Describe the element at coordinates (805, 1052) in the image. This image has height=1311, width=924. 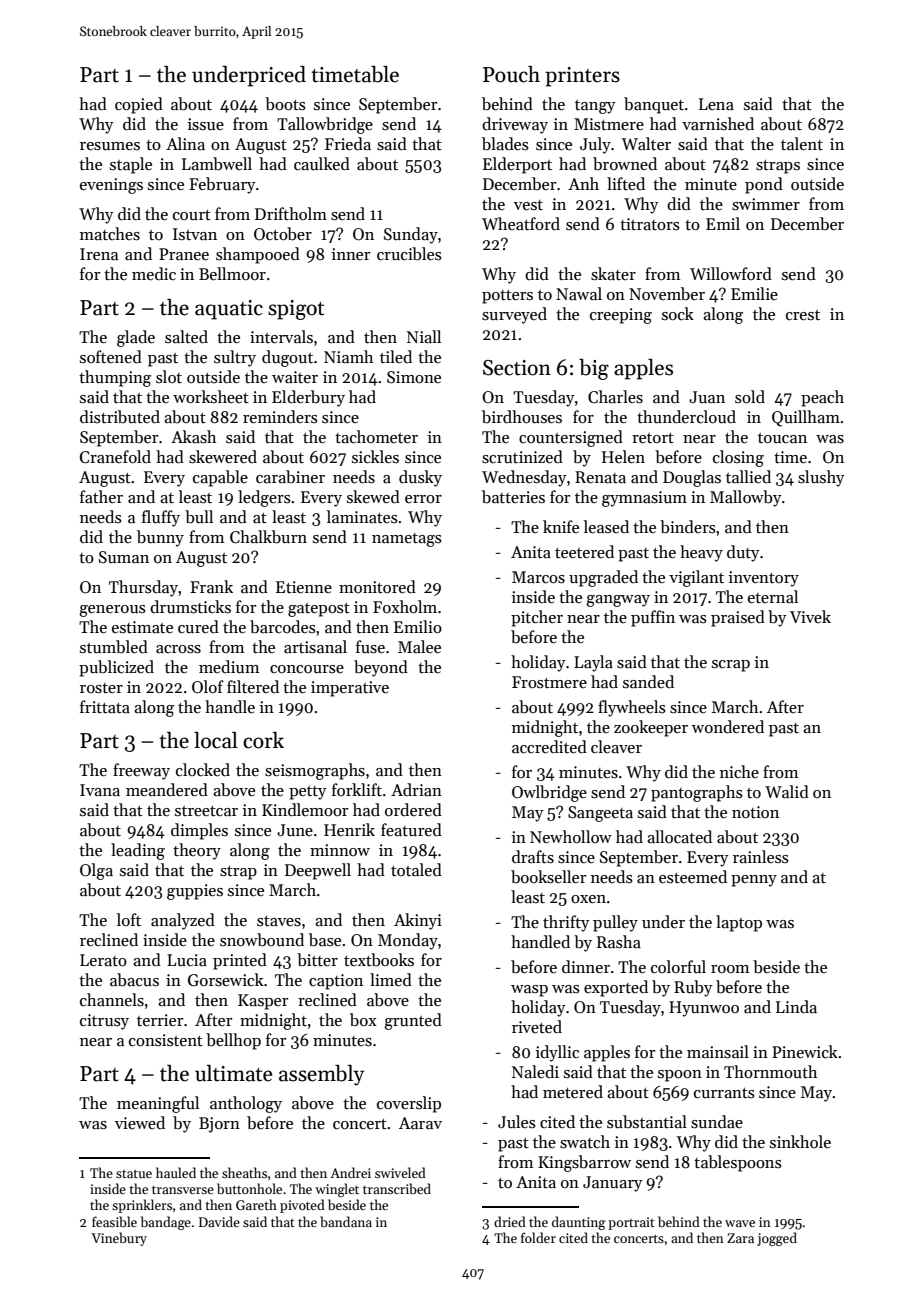
I see `Pinewick` at that location.
